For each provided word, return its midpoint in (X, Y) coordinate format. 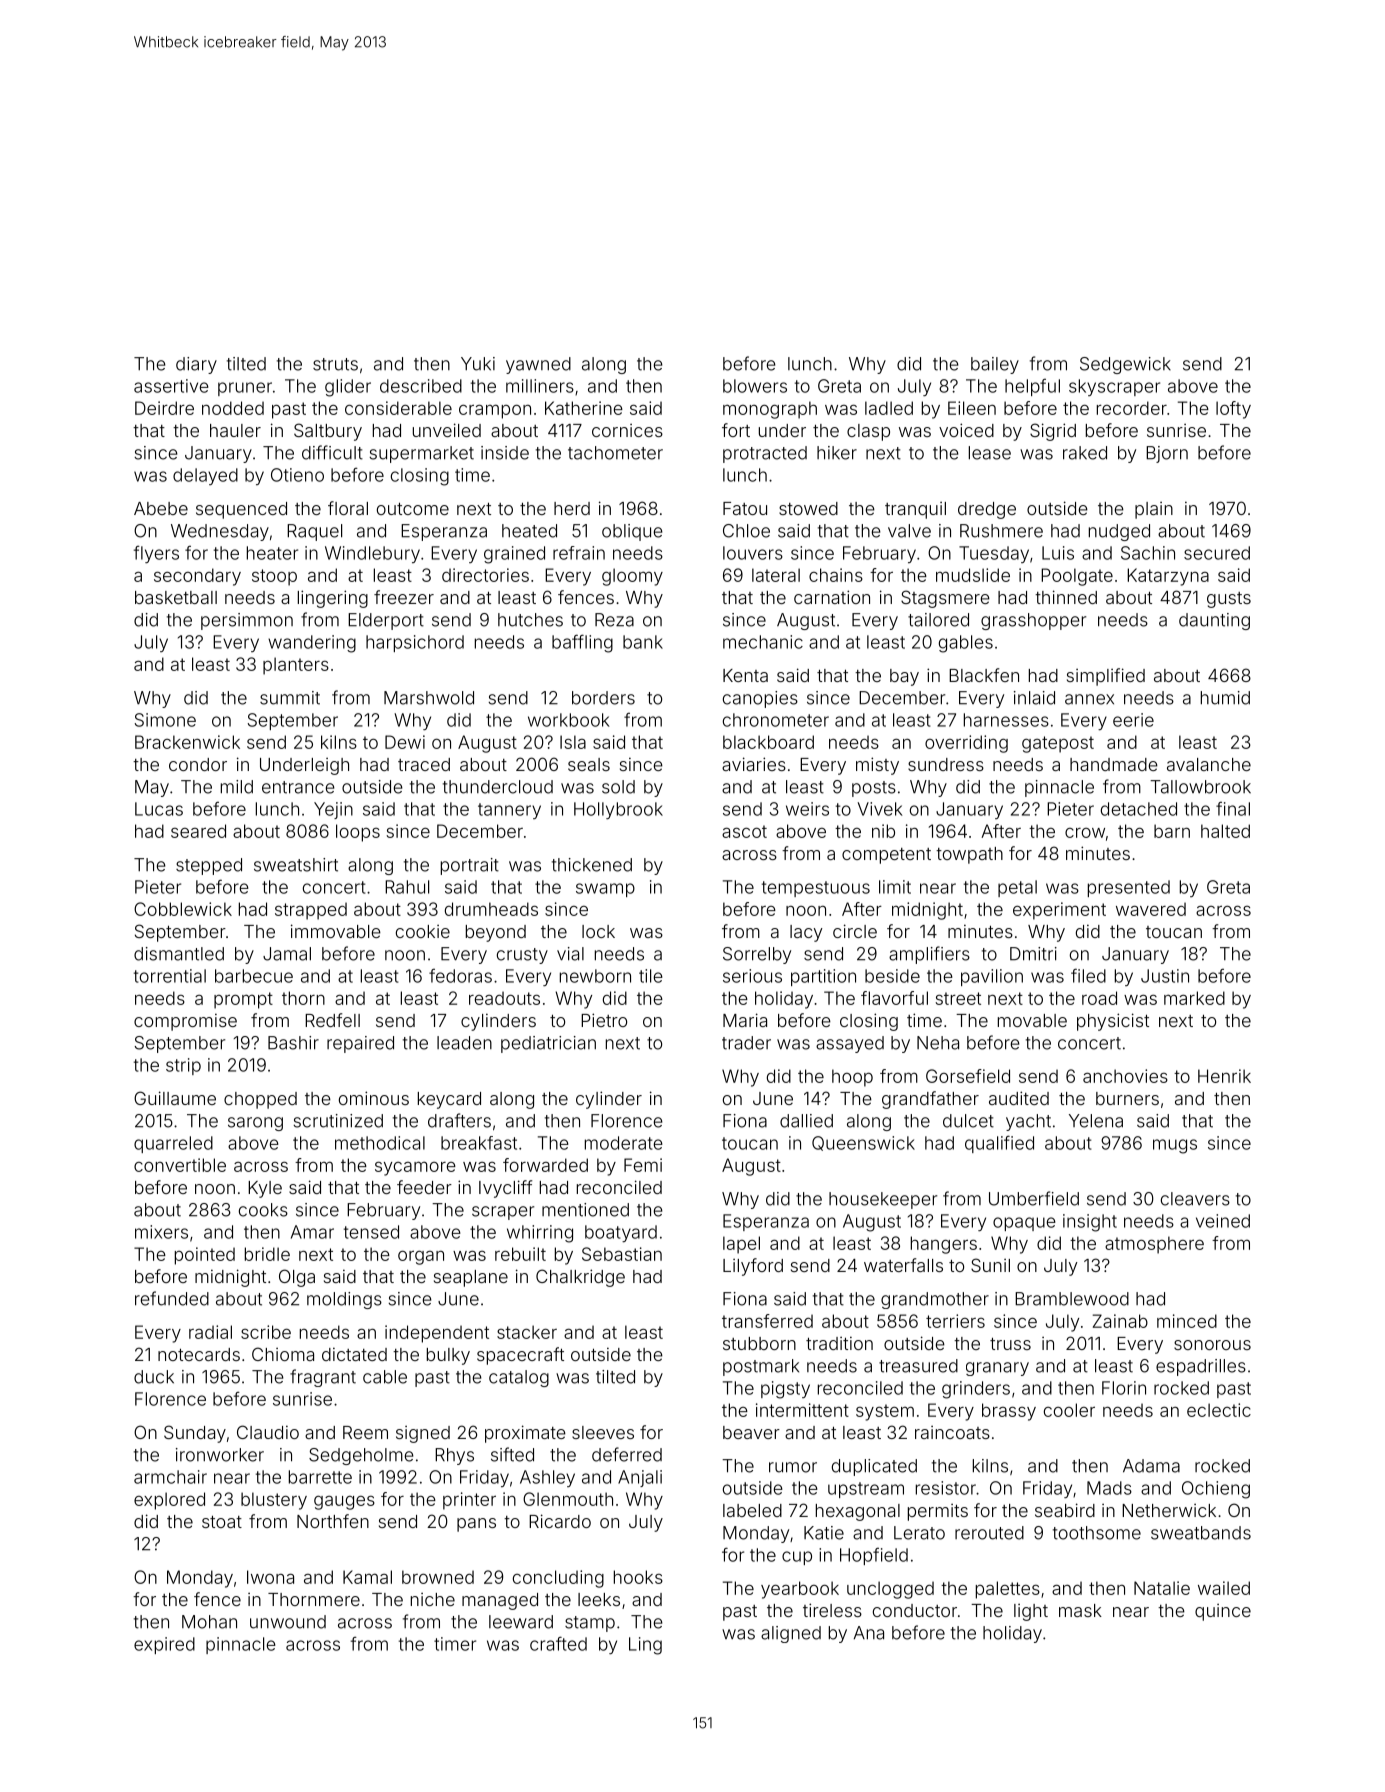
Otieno (297, 475)
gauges (344, 1502)
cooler (1069, 1410)
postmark (761, 1367)
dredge (987, 510)
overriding (966, 744)
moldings (344, 1300)
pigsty (785, 1390)
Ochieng (1216, 1490)
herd (572, 508)
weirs (807, 809)
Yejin (333, 810)
